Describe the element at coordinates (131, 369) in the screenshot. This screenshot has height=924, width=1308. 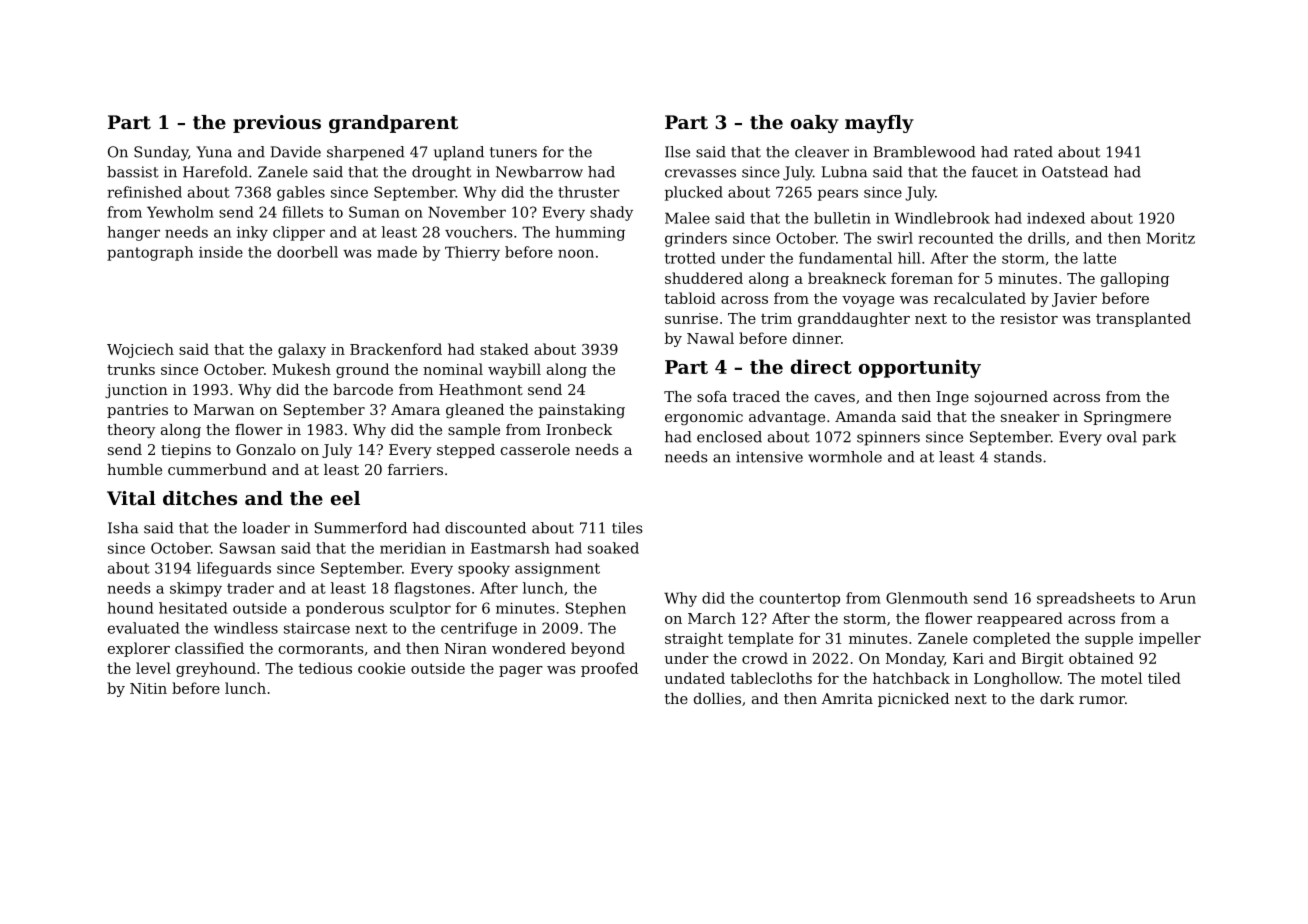
I see `trunks` at that location.
